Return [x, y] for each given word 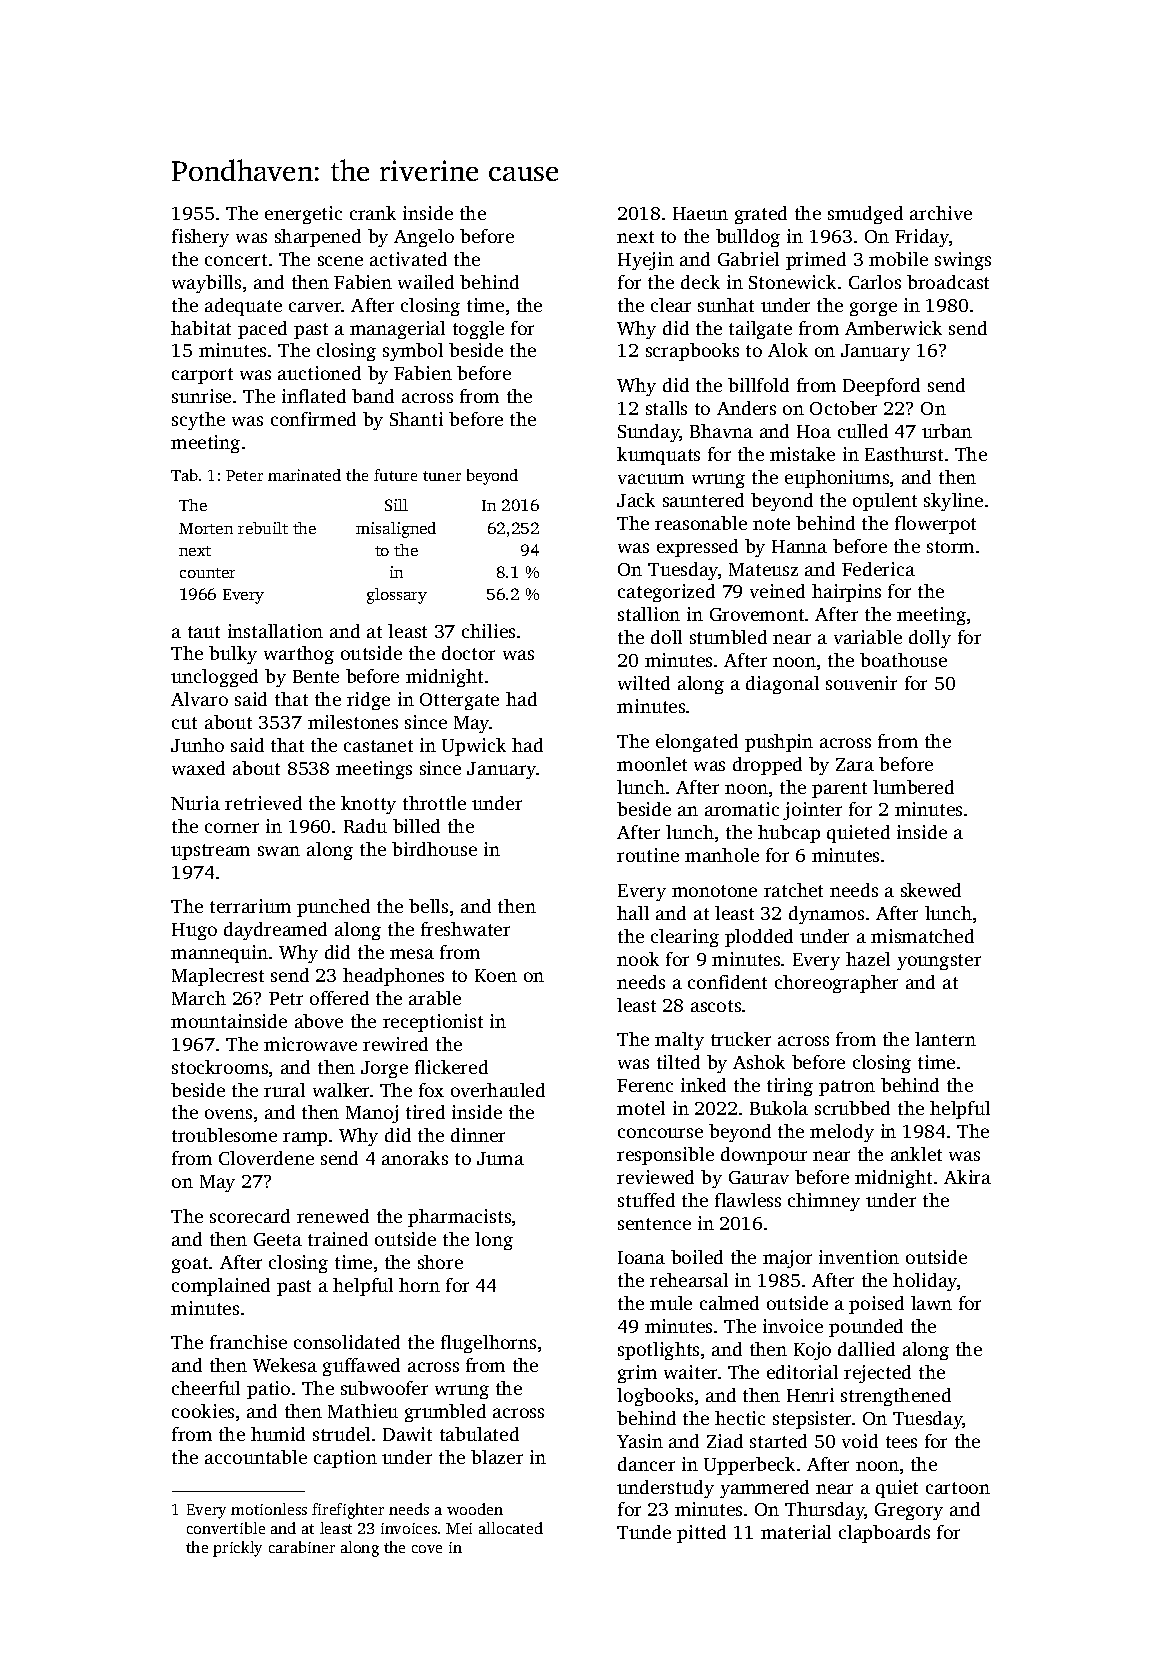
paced [262, 330]
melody [842, 1133]
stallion [649, 614]
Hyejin [646, 261]
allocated [511, 1528]
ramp [305, 1139]
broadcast [948, 282]
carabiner [302, 1547]
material [796, 1532]
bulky [233, 655]
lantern [945, 1039]
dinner [478, 1135]
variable [868, 637]
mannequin [219, 954]
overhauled [498, 1090]
